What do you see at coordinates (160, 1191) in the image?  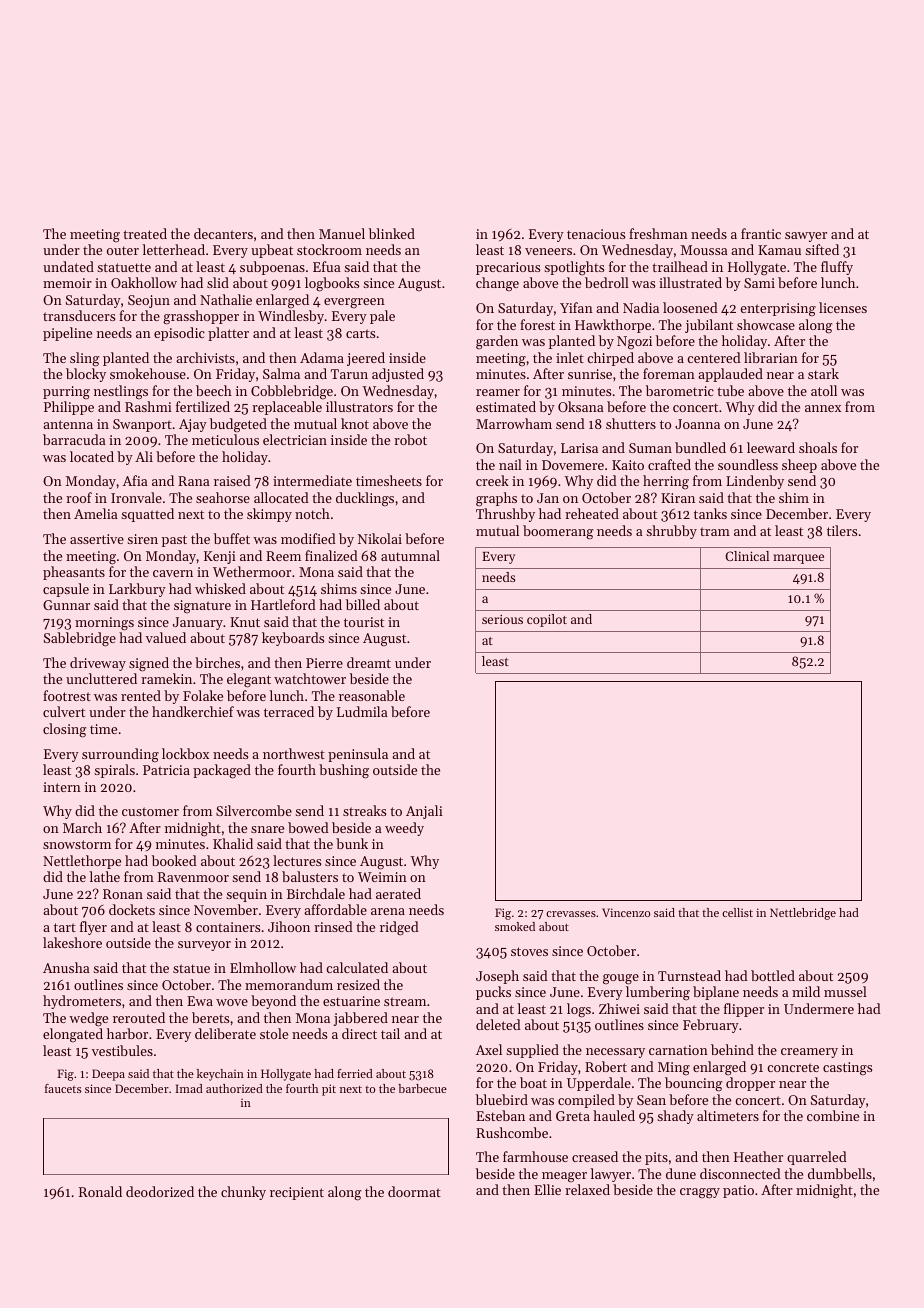 I see `deodorized` at bounding box center [160, 1191].
